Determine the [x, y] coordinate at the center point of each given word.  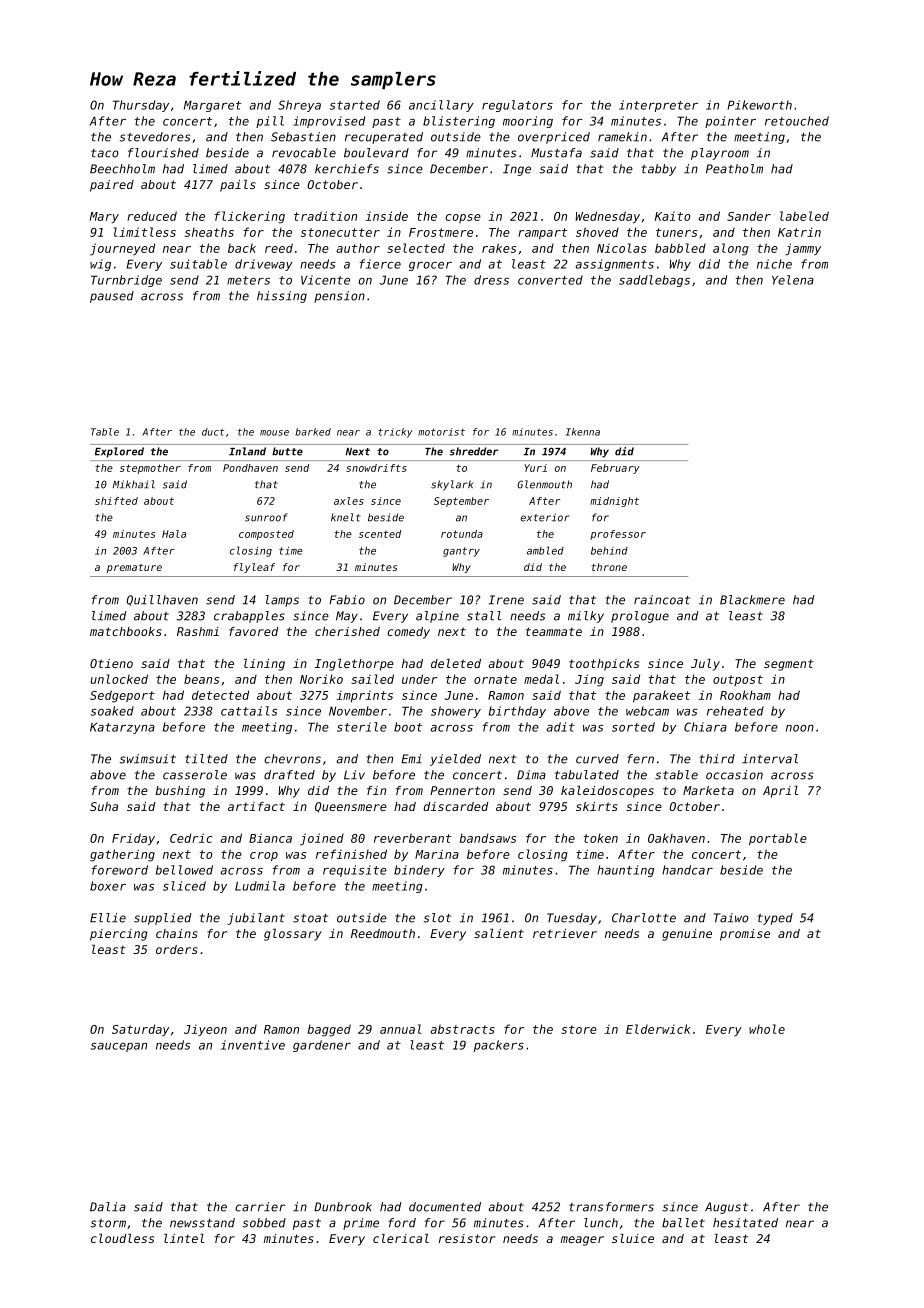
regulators [517, 106]
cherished [347, 631]
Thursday [141, 106]
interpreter [658, 106]
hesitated [745, 1223]
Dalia [108, 1207]
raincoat [662, 600]
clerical [401, 1238]
